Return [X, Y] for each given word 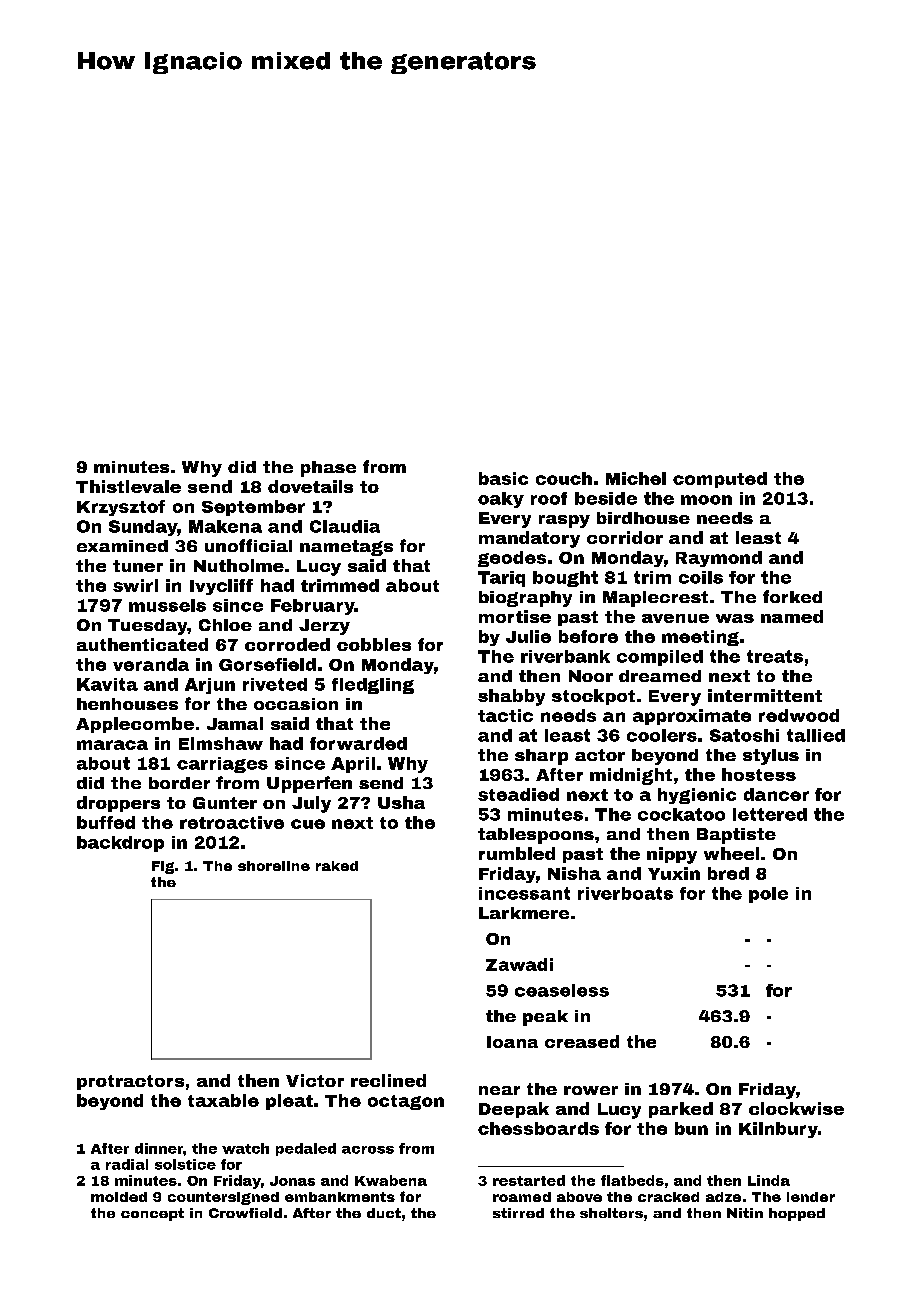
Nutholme [239, 565]
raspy [564, 521]
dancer [776, 794]
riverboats [625, 893]
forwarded [358, 743]
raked [337, 866]
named [792, 616]
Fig [163, 867]
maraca [112, 745]
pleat [289, 1102]
